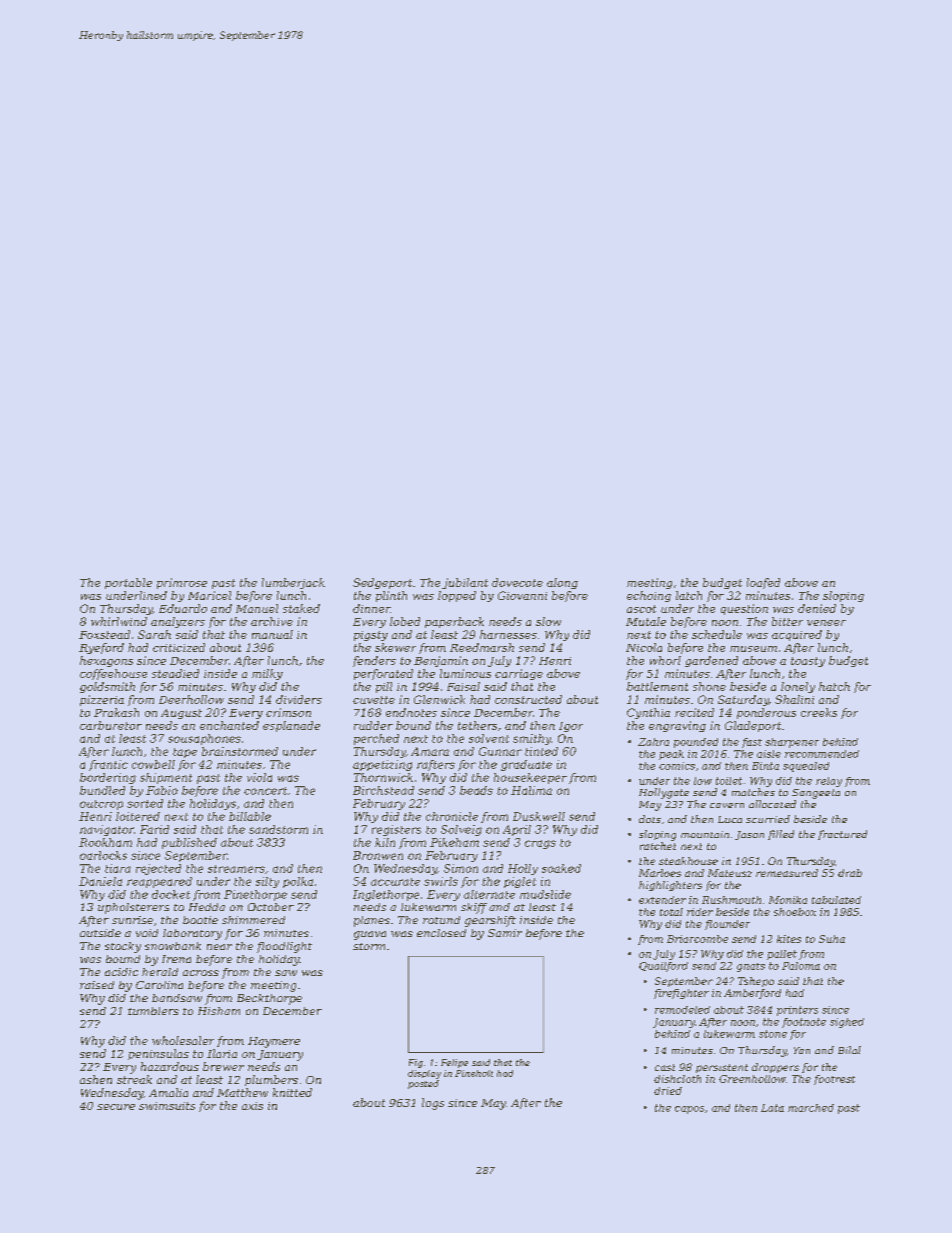 This page has height=1233, width=952. What do you see at coordinates (128, 583) in the page?
I see `portable` at bounding box center [128, 583].
